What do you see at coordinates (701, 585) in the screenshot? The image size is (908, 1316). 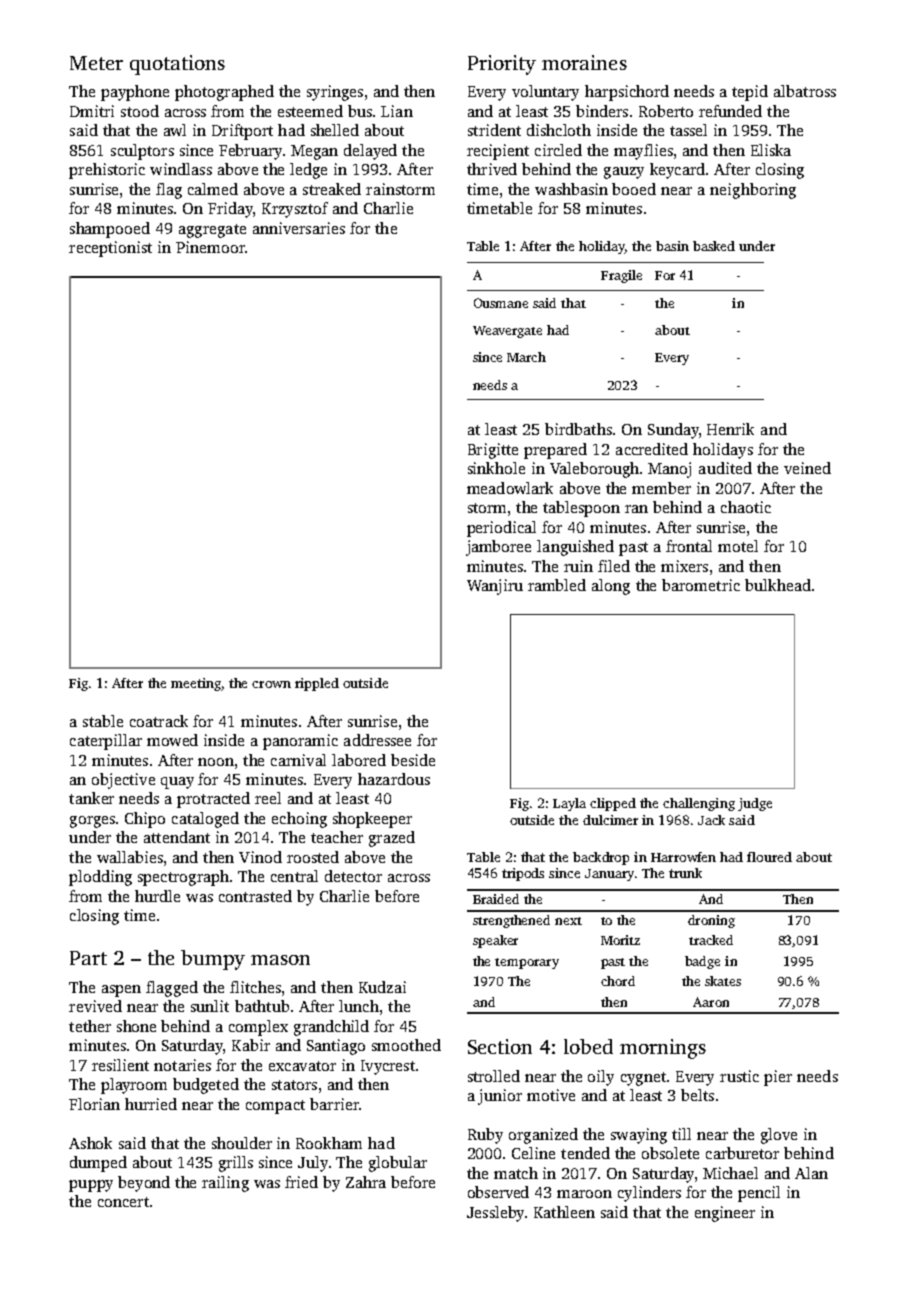 I see `barometric` at bounding box center [701, 585].
